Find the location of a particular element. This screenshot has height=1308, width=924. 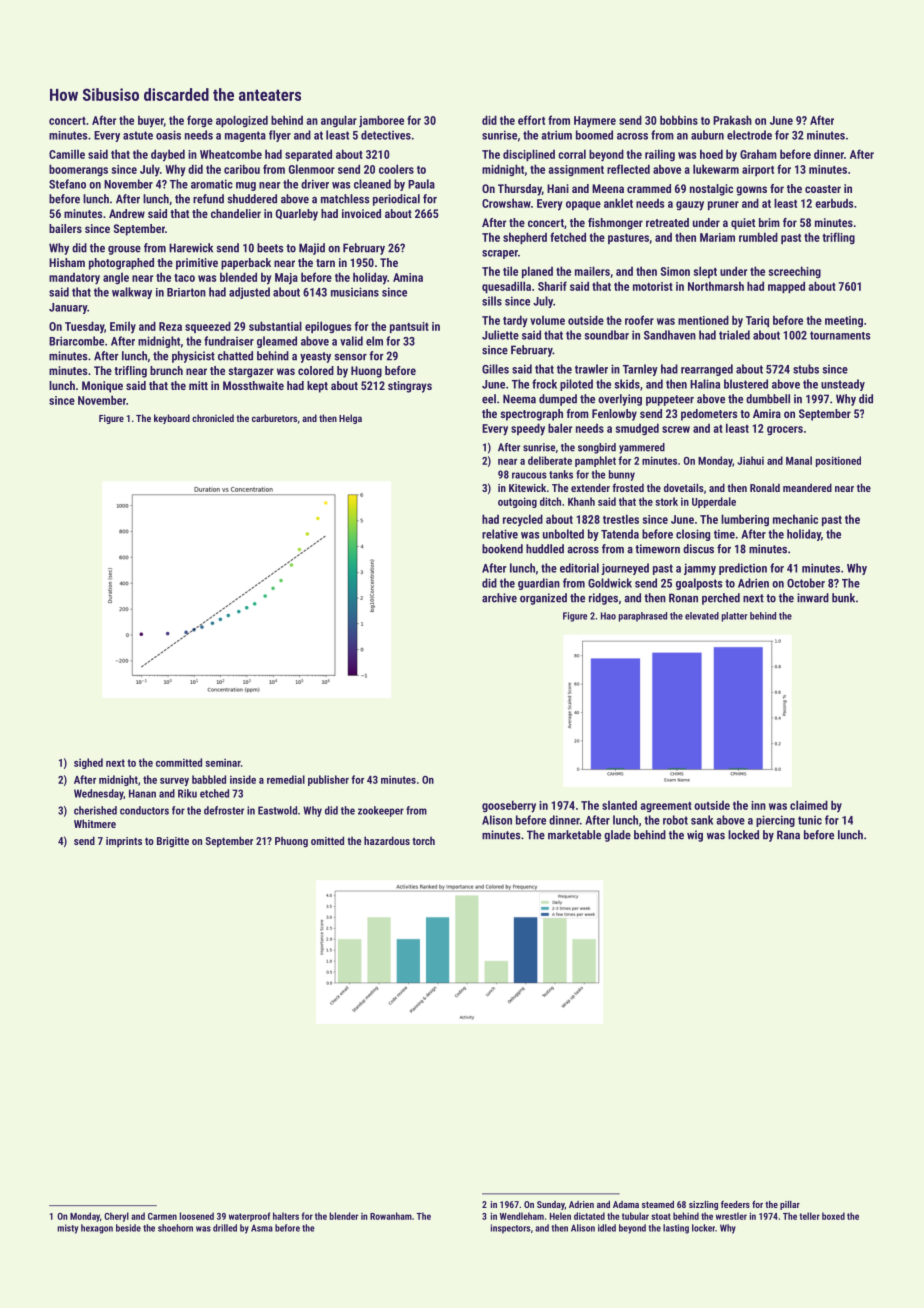

bunk is located at coordinates (843, 598).
